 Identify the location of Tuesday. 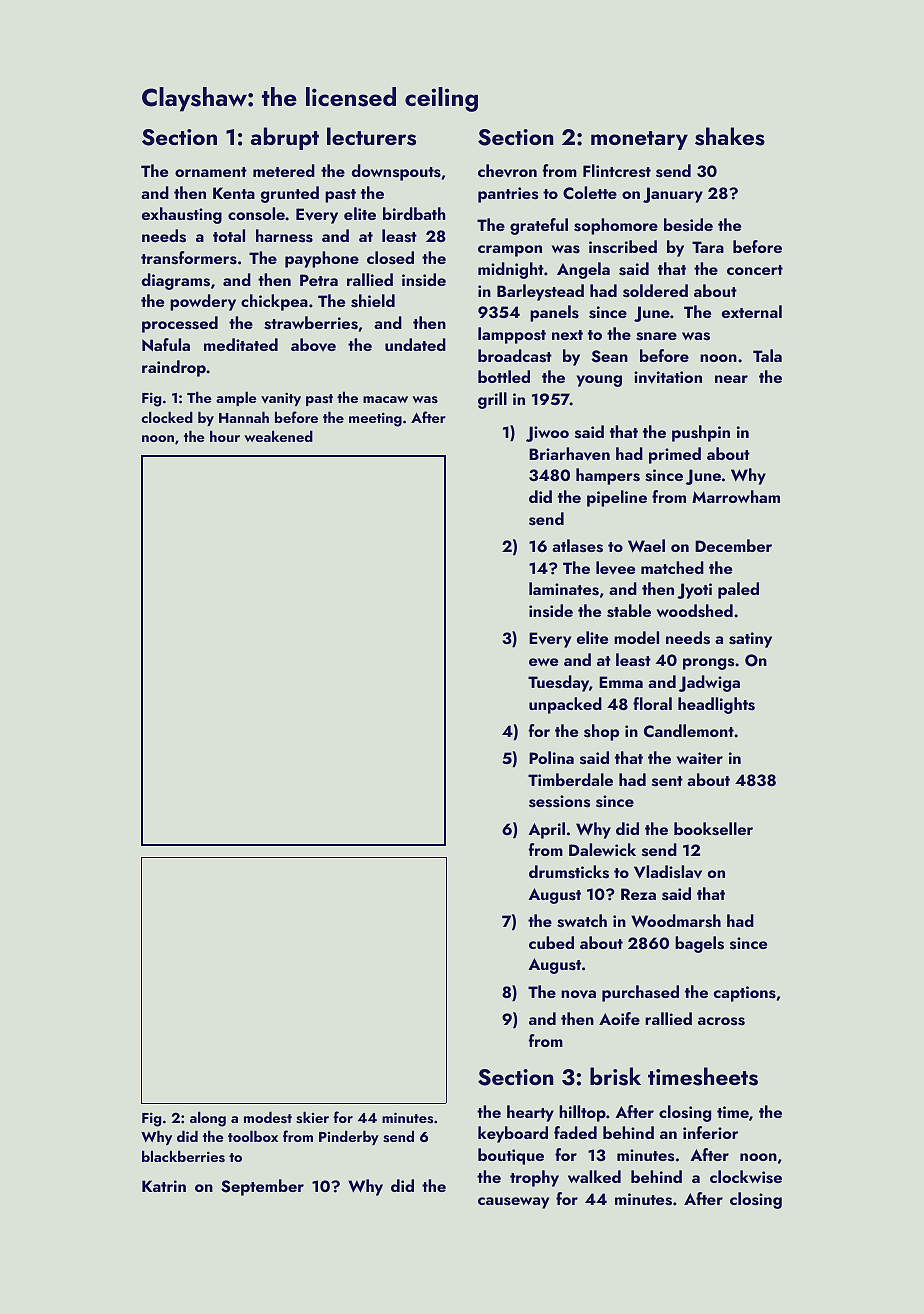
(558, 683).
